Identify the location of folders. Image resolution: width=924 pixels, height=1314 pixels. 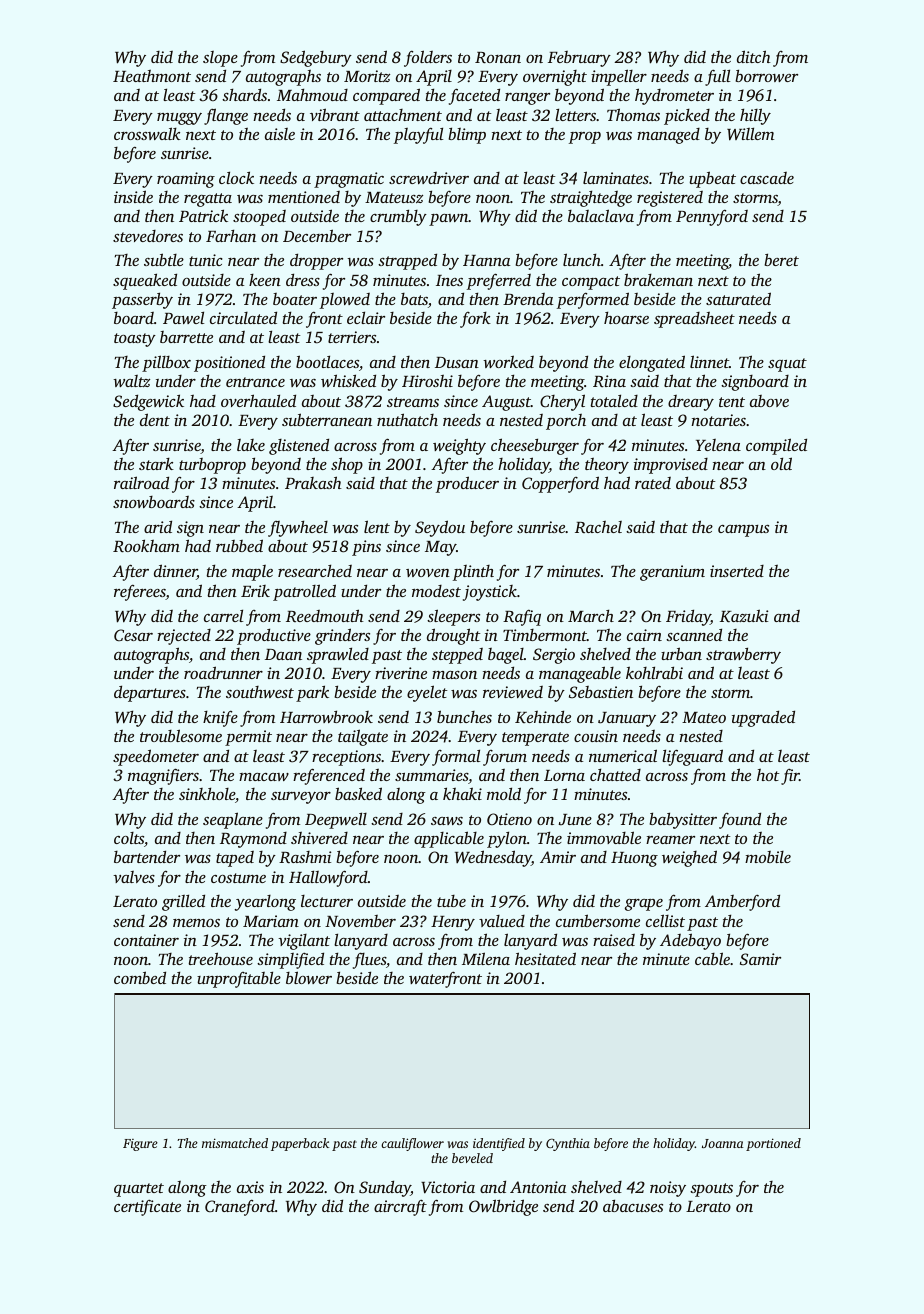
(428, 58).
